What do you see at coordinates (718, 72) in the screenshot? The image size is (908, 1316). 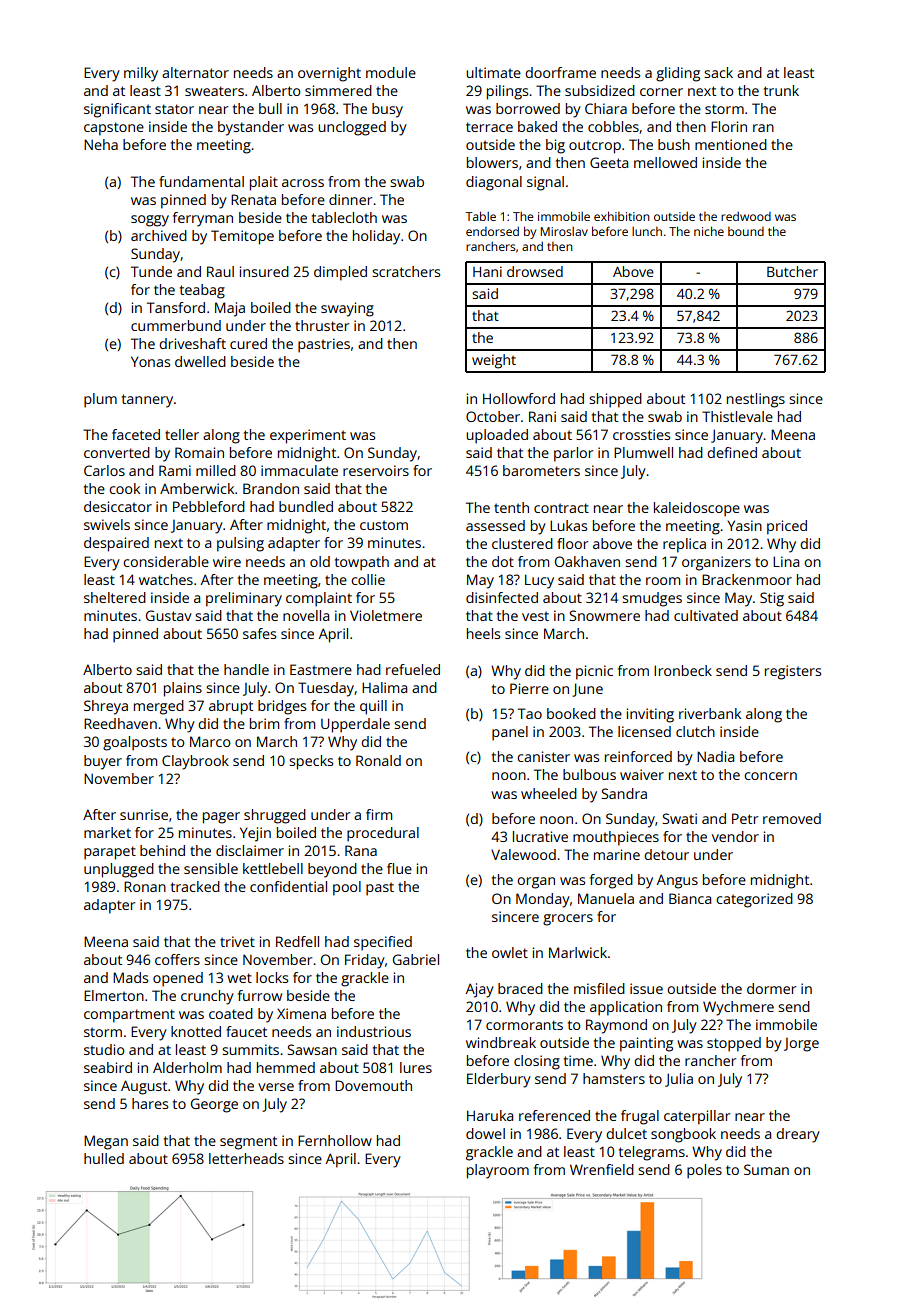 I see `sack` at bounding box center [718, 72].
